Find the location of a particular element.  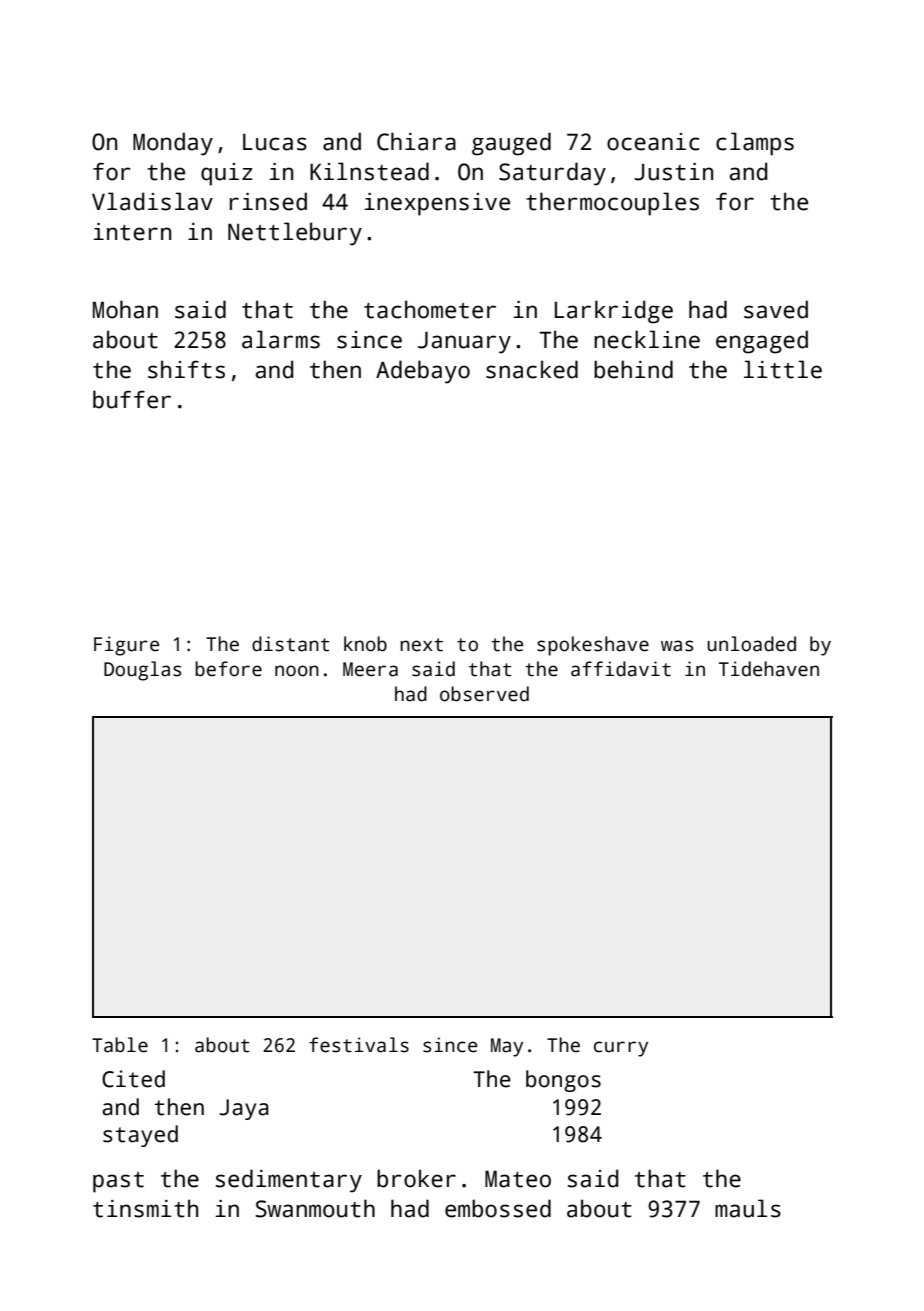

Tidehaven is located at coordinates (769, 669).
